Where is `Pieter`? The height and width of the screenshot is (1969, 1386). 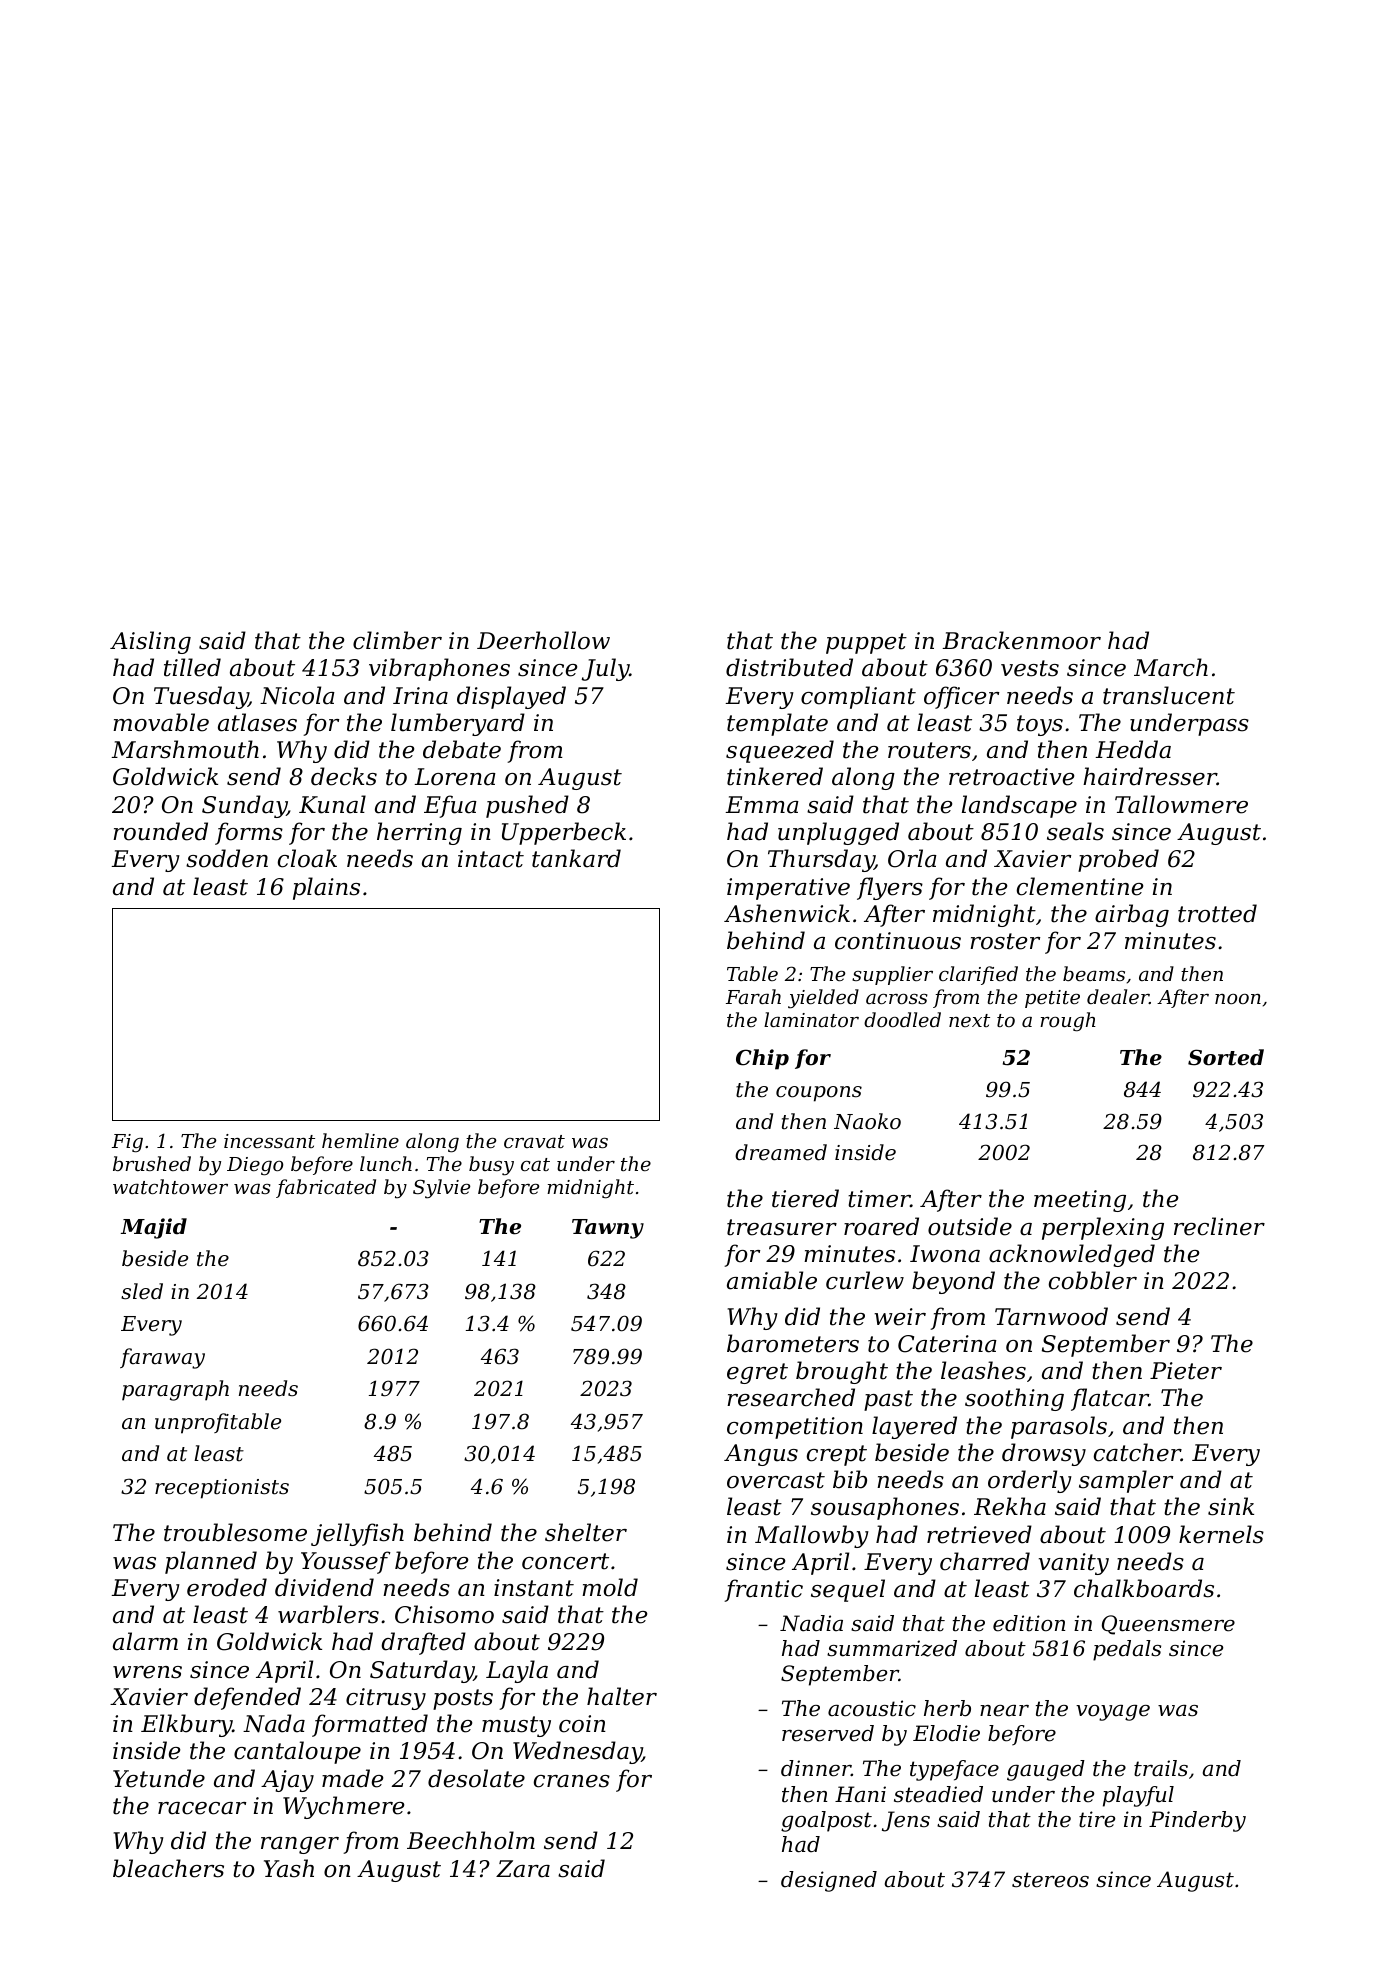
Pieter is located at coordinates (1186, 1371).
